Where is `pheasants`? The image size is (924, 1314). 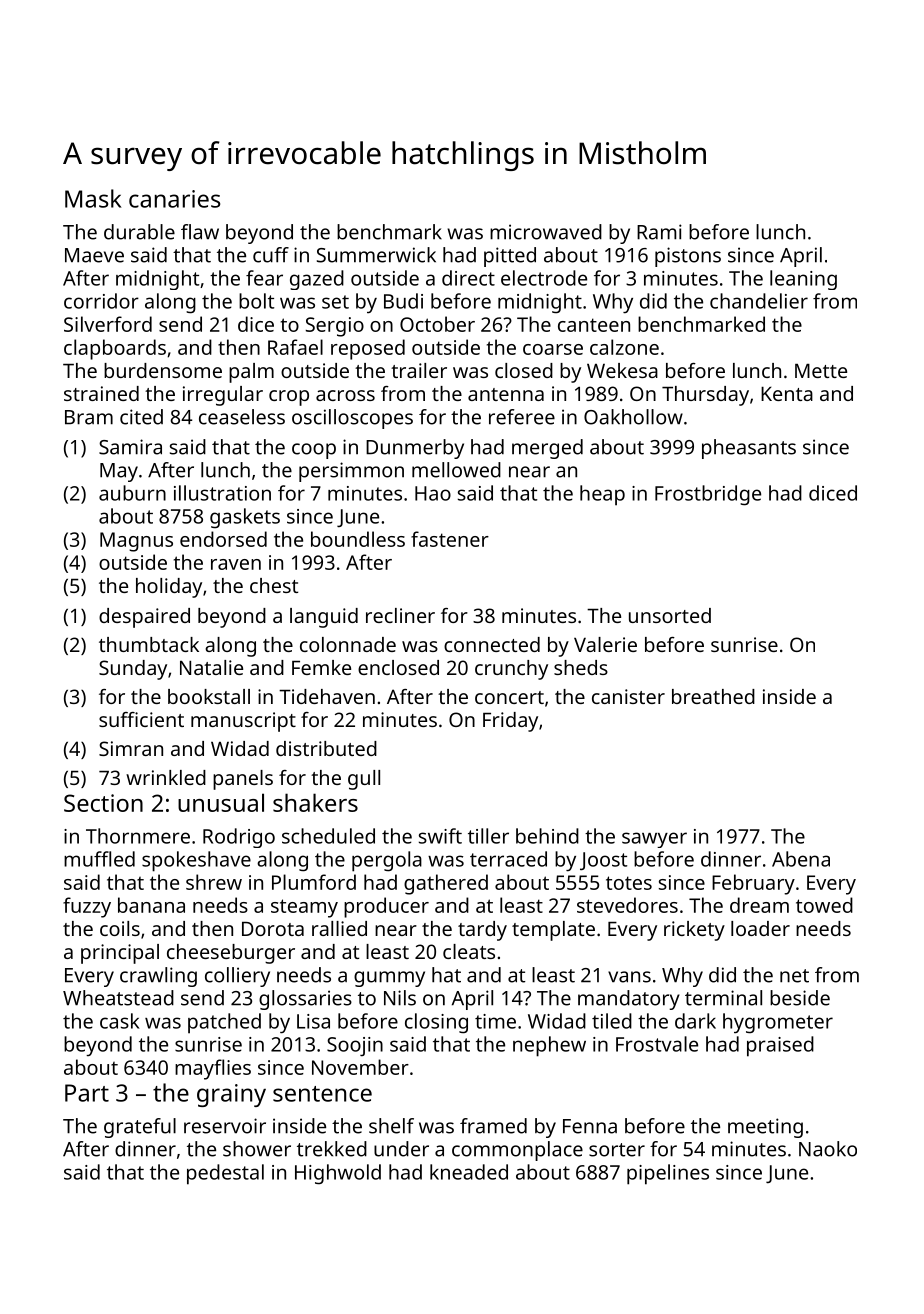 pheasants is located at coordinates (749, 449).
